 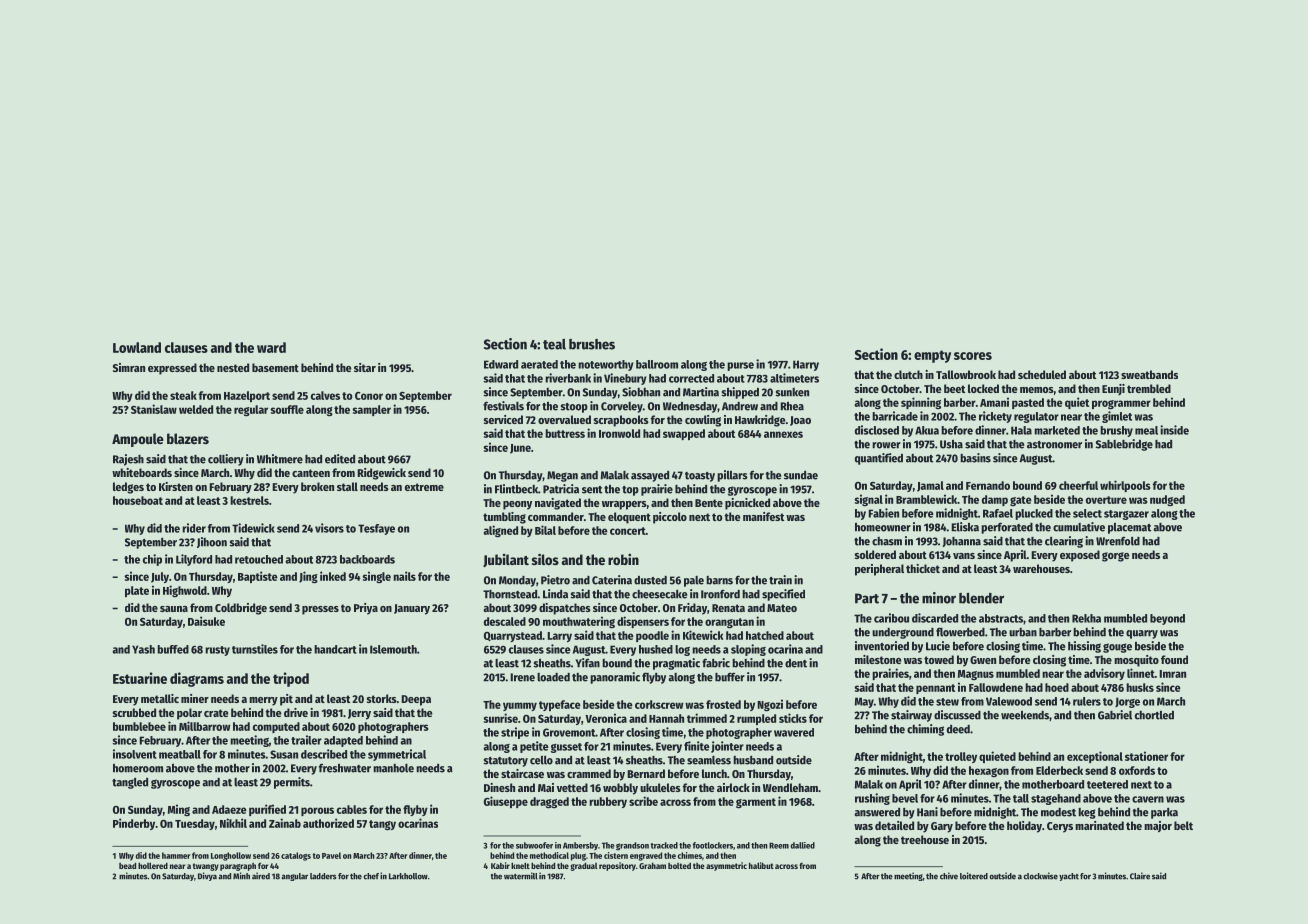 I want to click on June, so click(x=520, y=449).
